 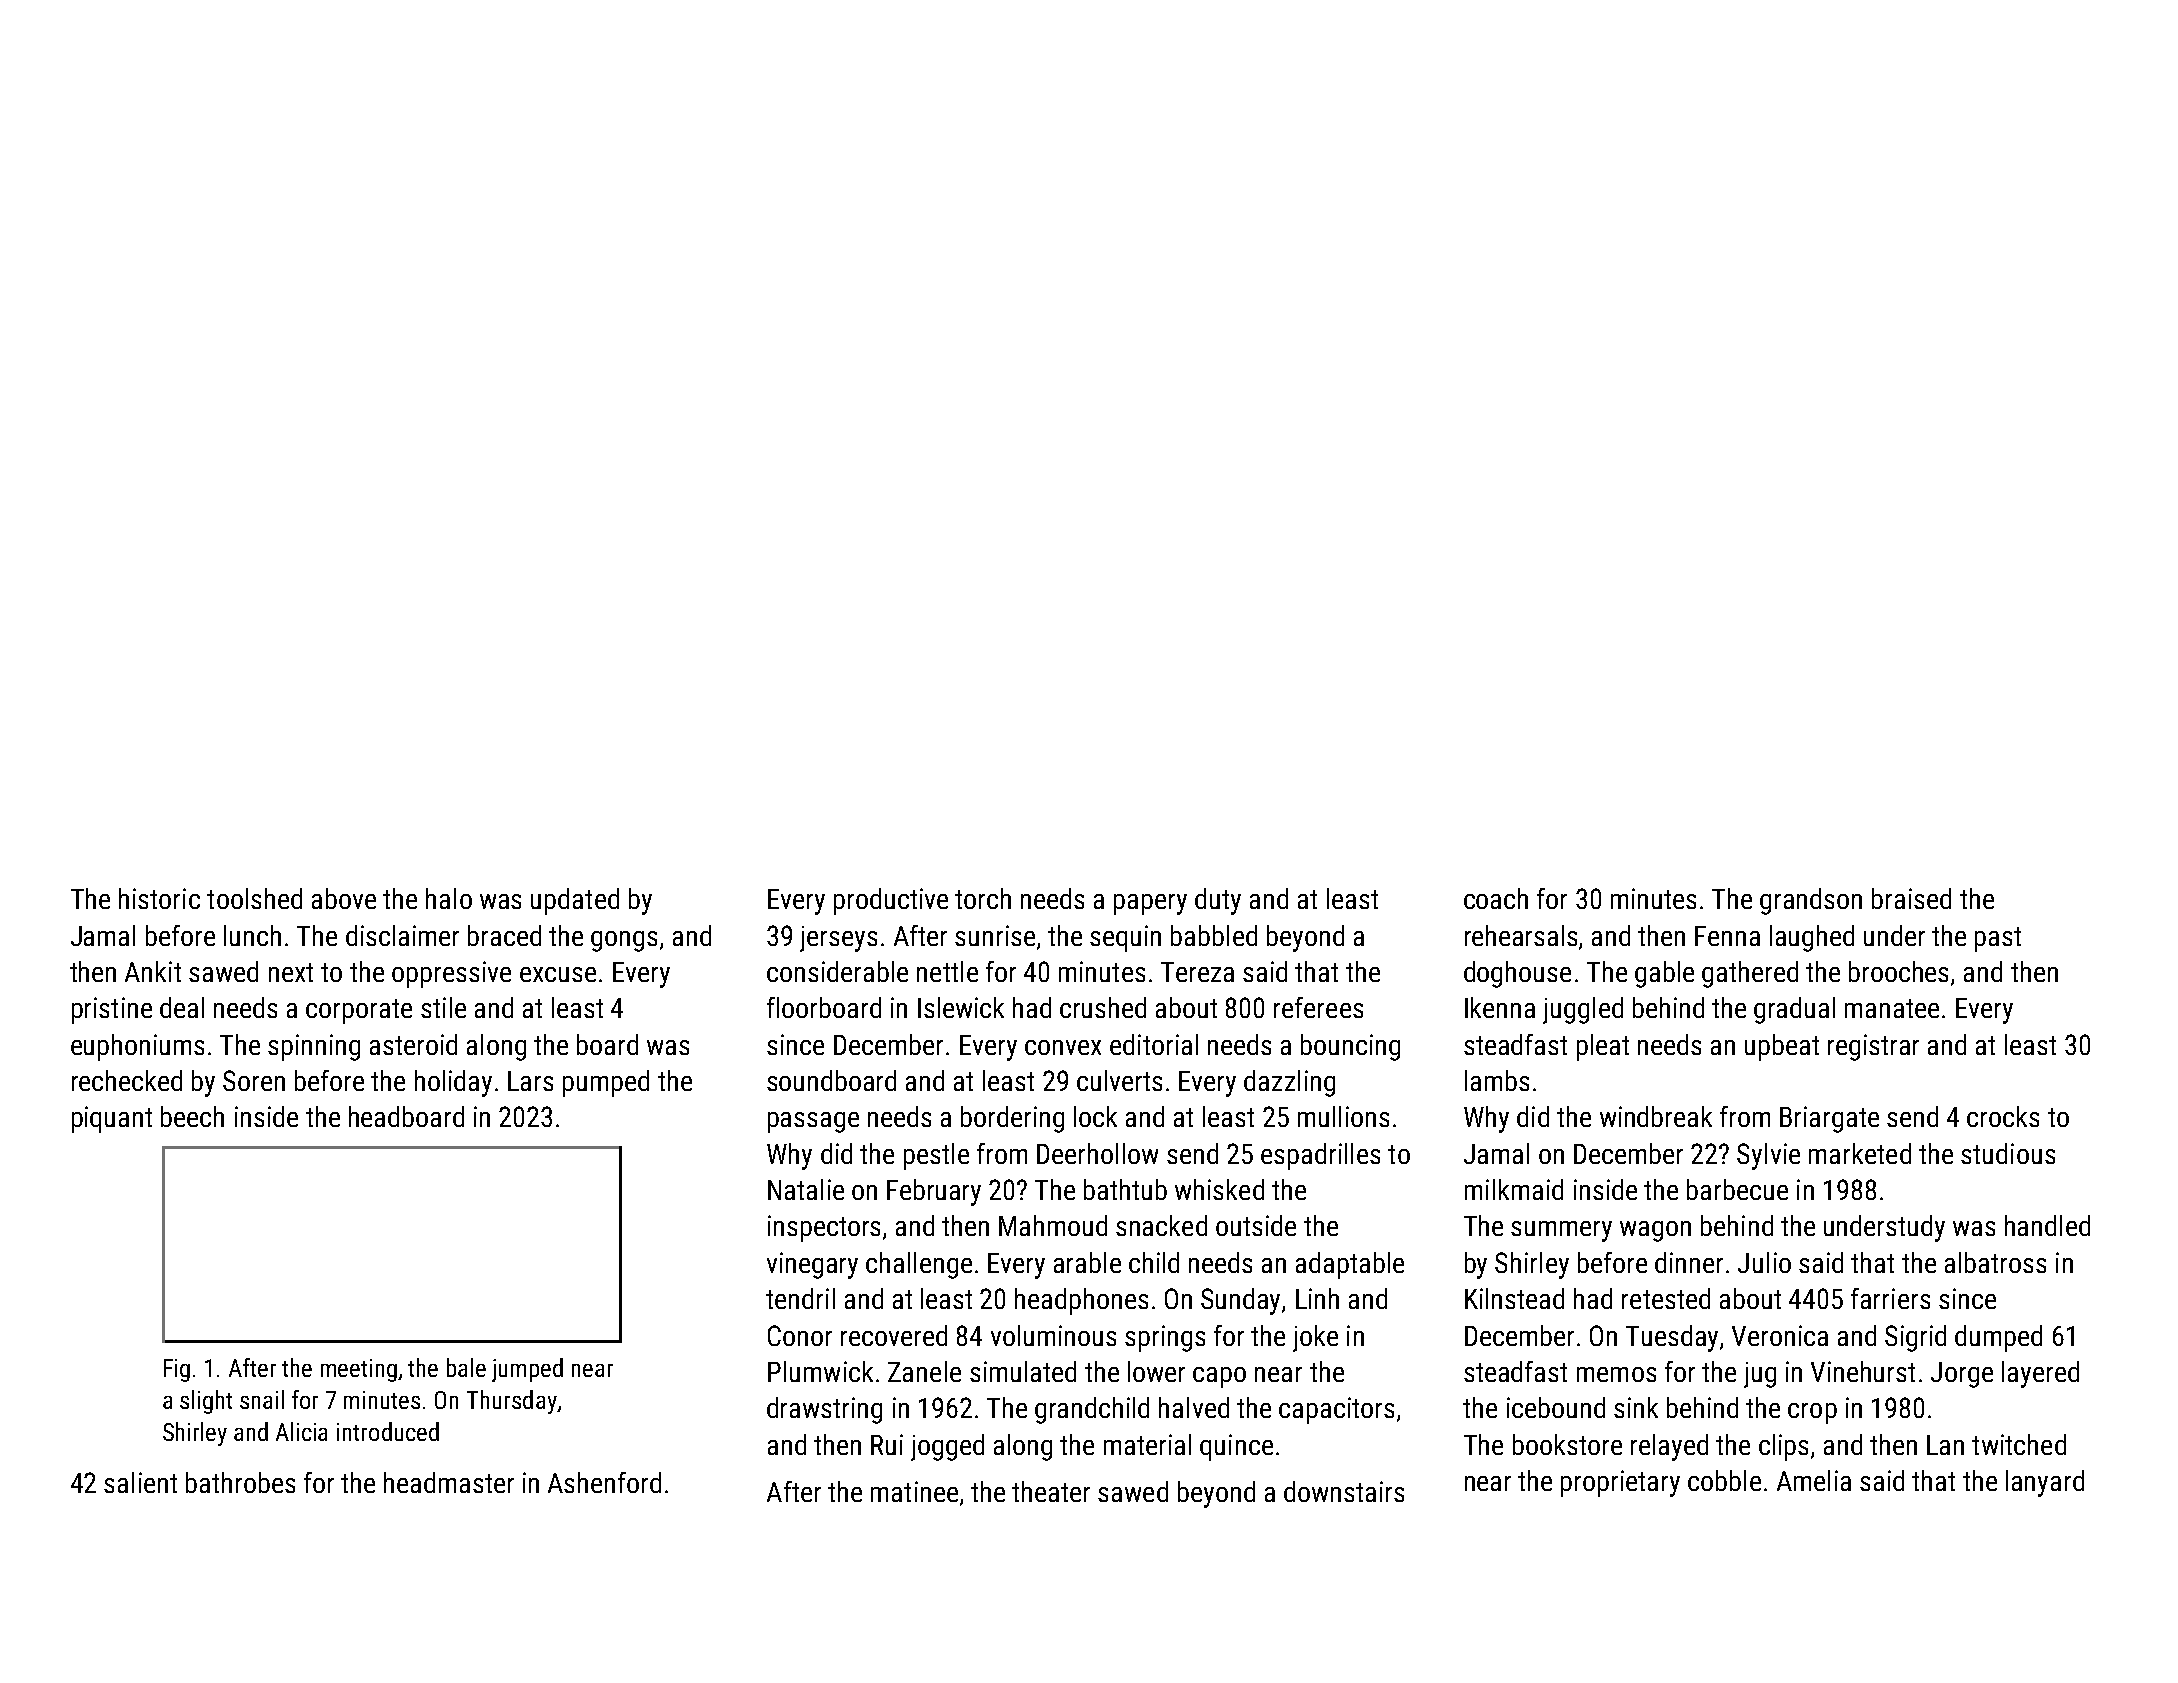 What do you see at coordinates (1656, 1116) in the screenshot?
I see `windbreak` at bounding box center [1656, 1116].
